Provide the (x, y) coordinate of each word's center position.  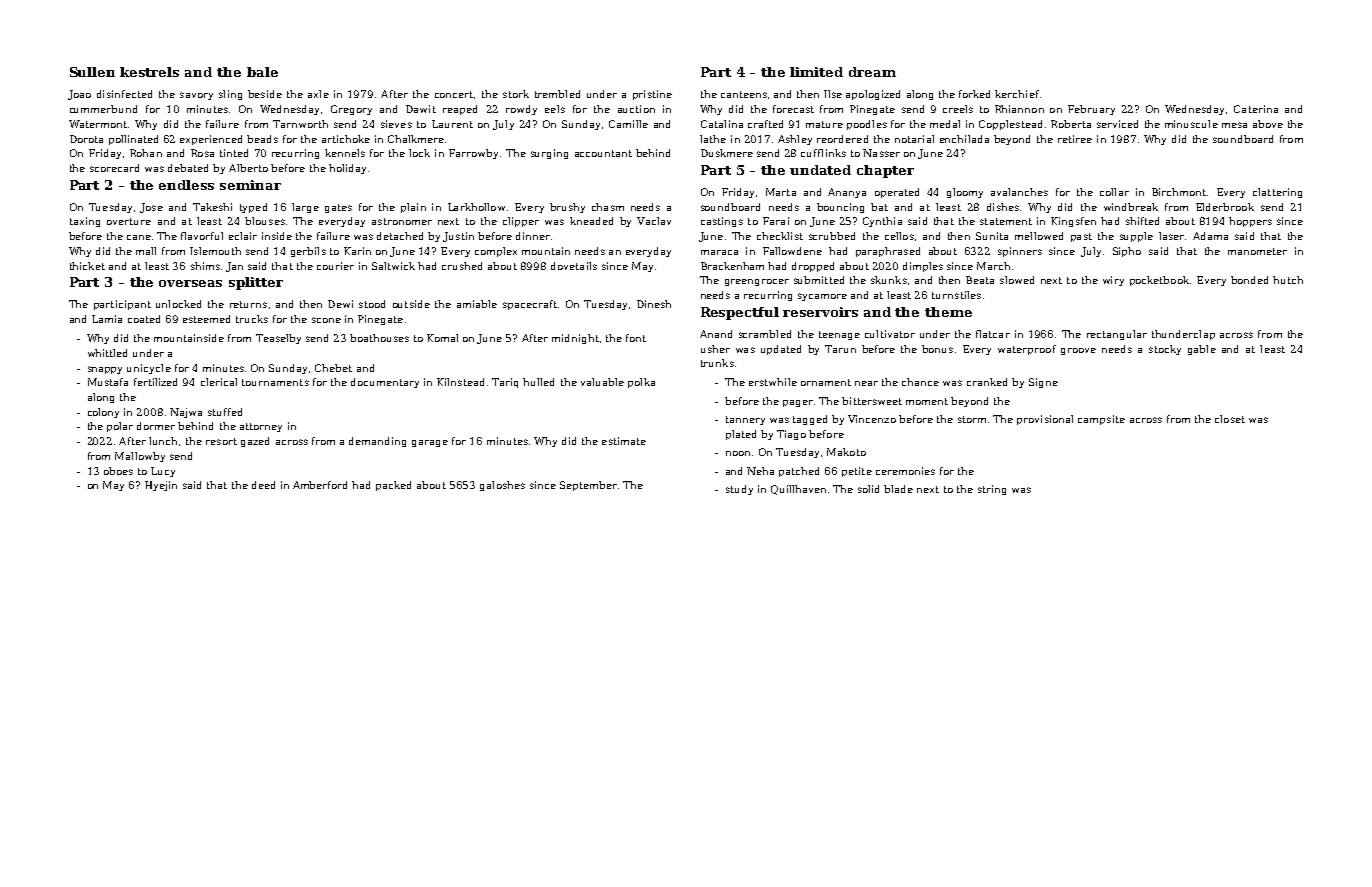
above (1268, 124)
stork (516, 94)
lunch (163, 441)
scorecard (114, 168)
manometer (1257, 251)
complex (496, 252)
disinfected (124, 94)
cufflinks (823, 153)
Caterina (1256, 109)
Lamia (107, 319)
